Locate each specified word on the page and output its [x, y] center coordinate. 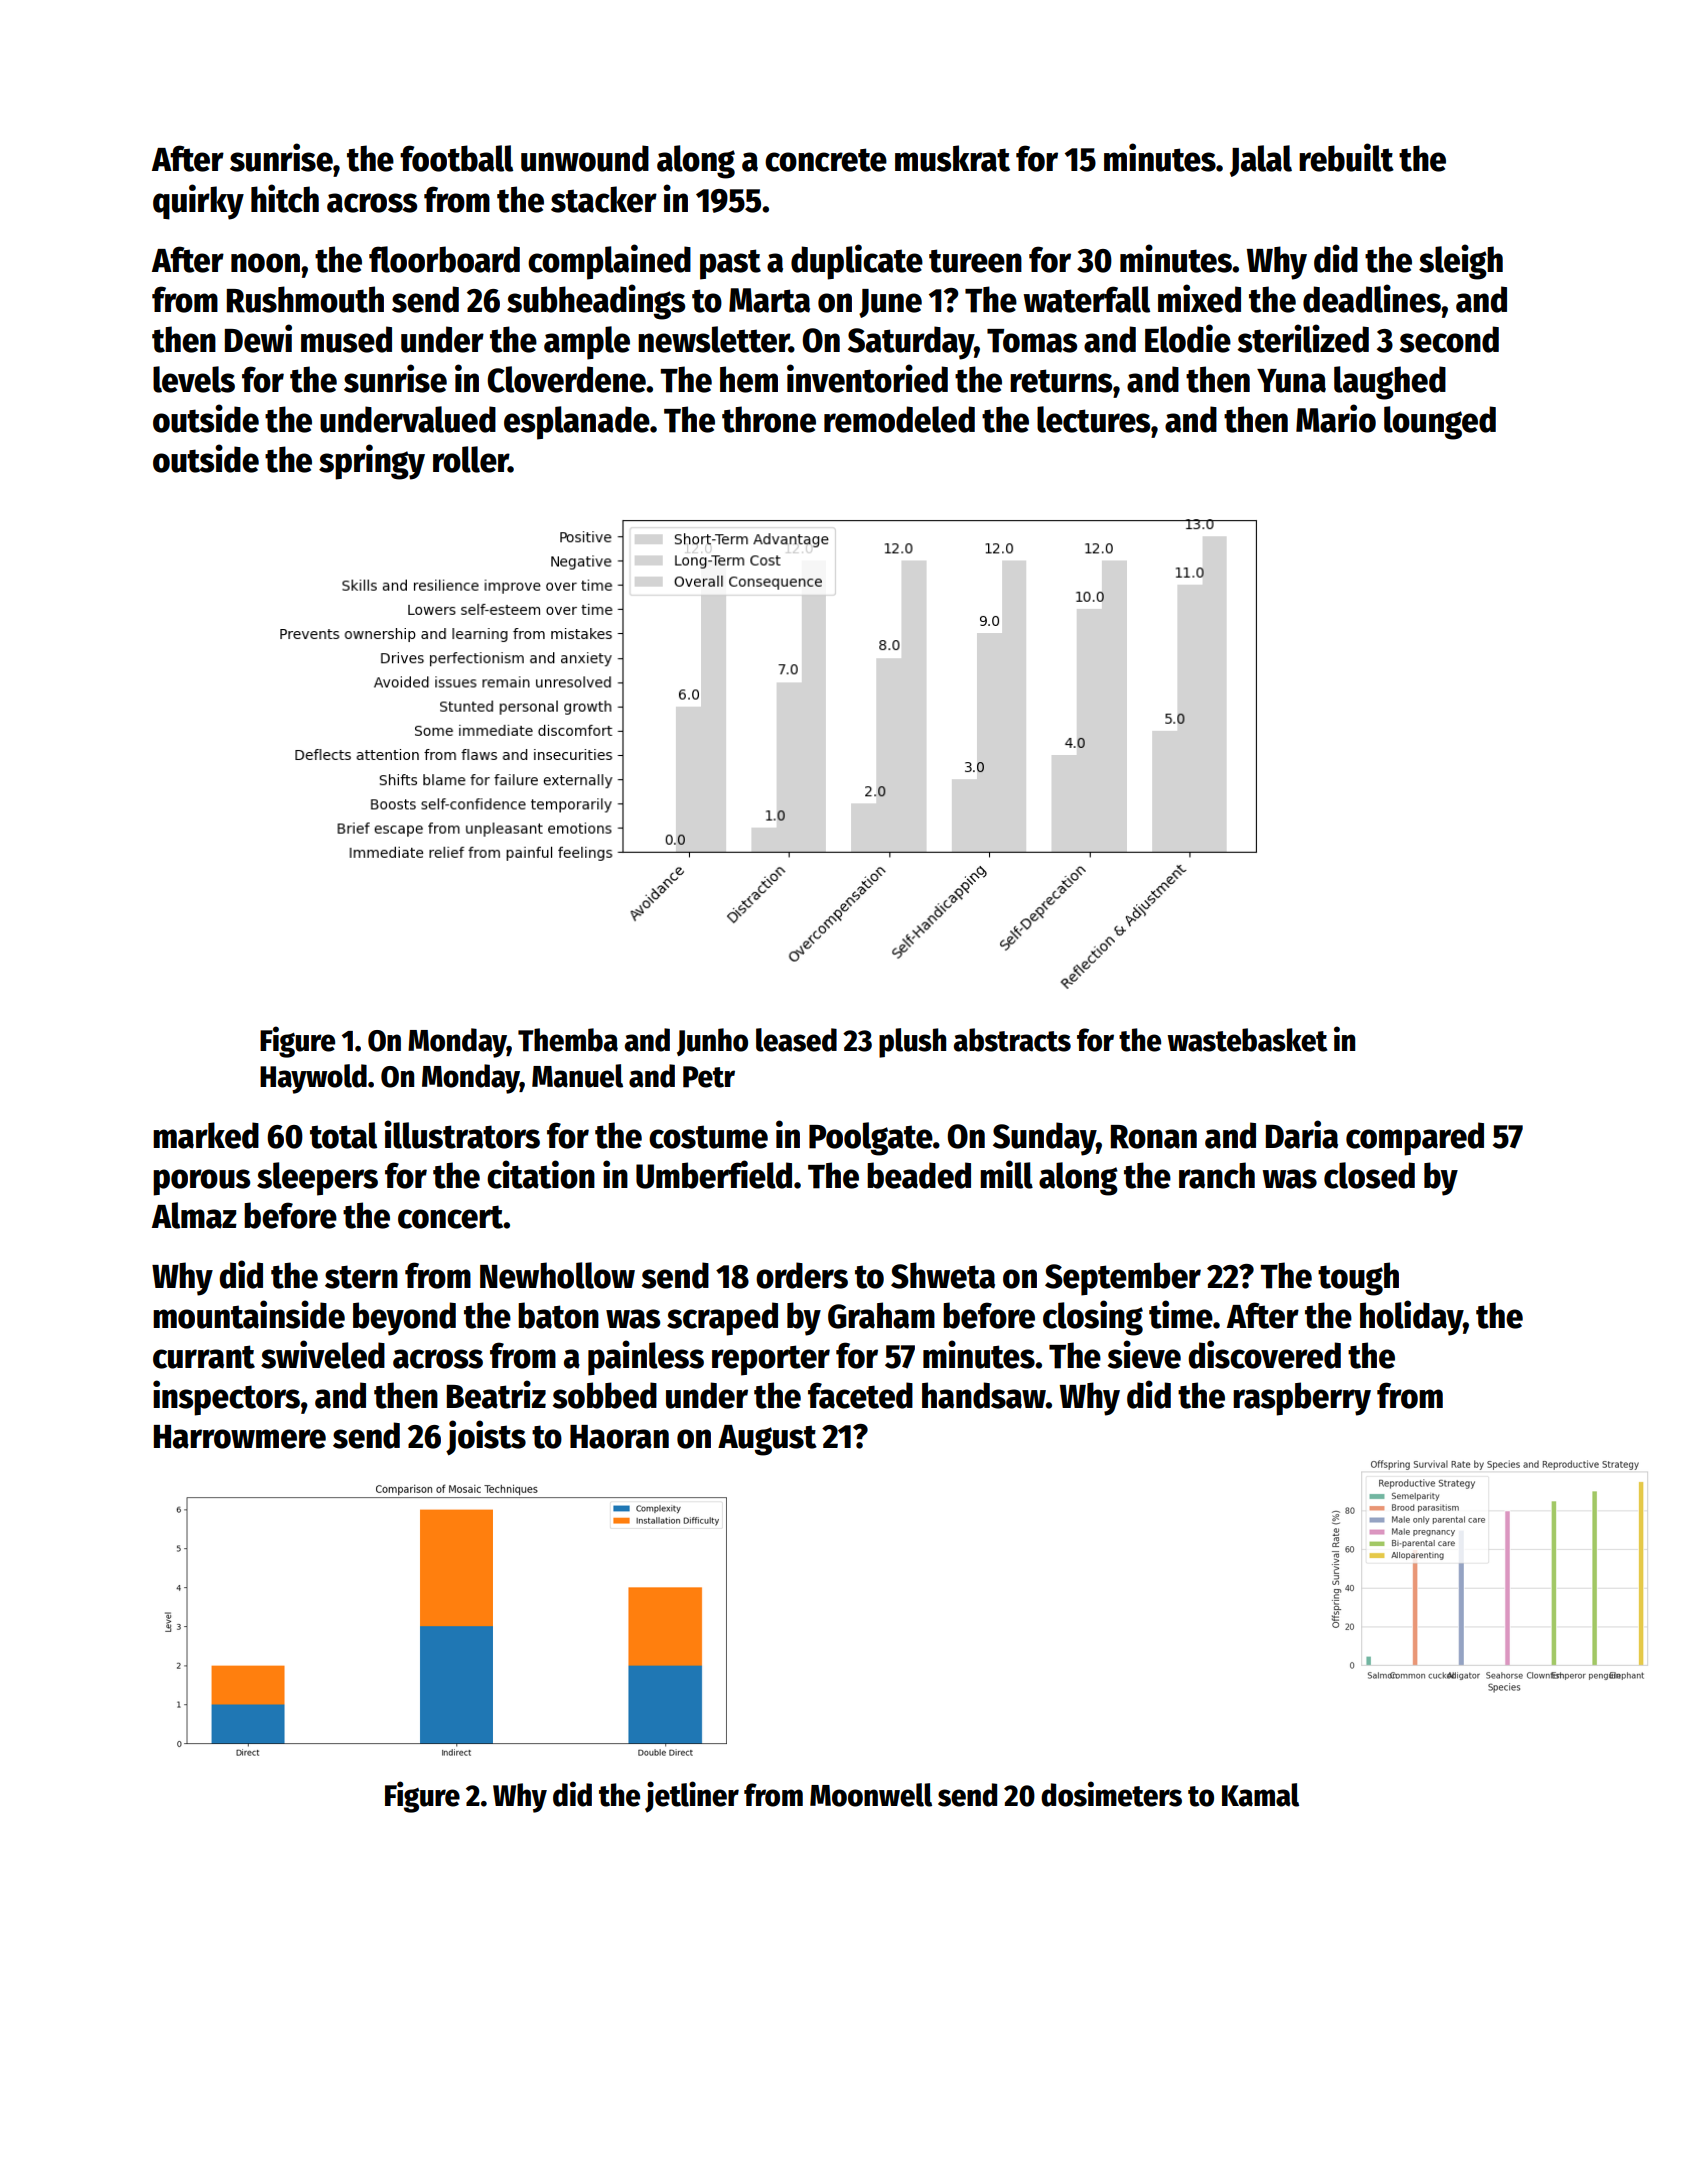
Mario [1336, 418]
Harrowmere [240, 1437]
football [456, 158]
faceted [860, 1395]
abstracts [1012, 1040]
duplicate [857, 262]
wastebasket [1247, 1040]
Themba [568, 1040]
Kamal [1260, 1795]
